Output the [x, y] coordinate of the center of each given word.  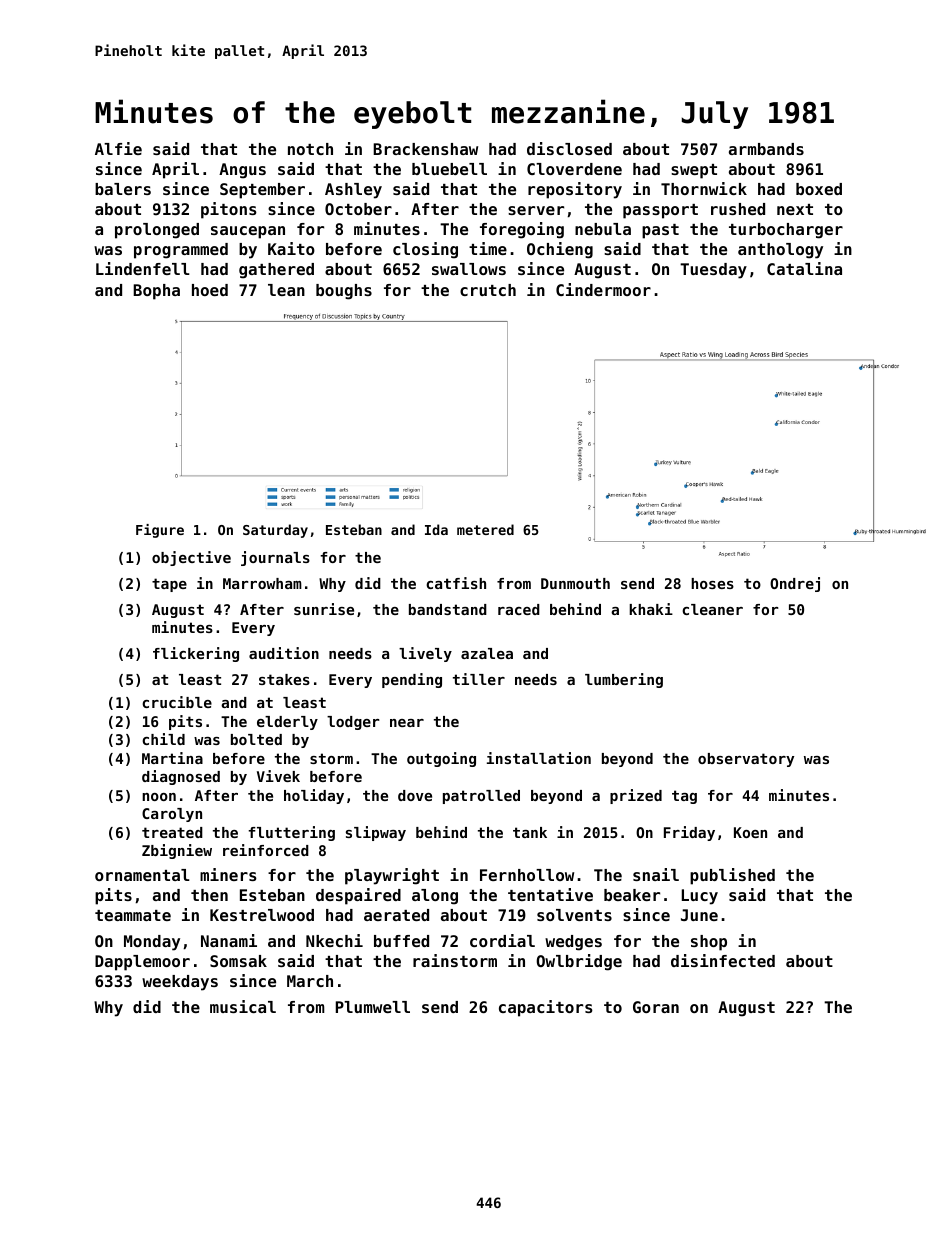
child [163, 739]
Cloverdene [574, 169]
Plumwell [373, 1007]
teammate [133, 915]
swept [694, 171]
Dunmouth [575, 583]
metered [485, 529]
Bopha [156, 292]
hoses [712, 583]
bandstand [448, 609]
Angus [242, 171]
